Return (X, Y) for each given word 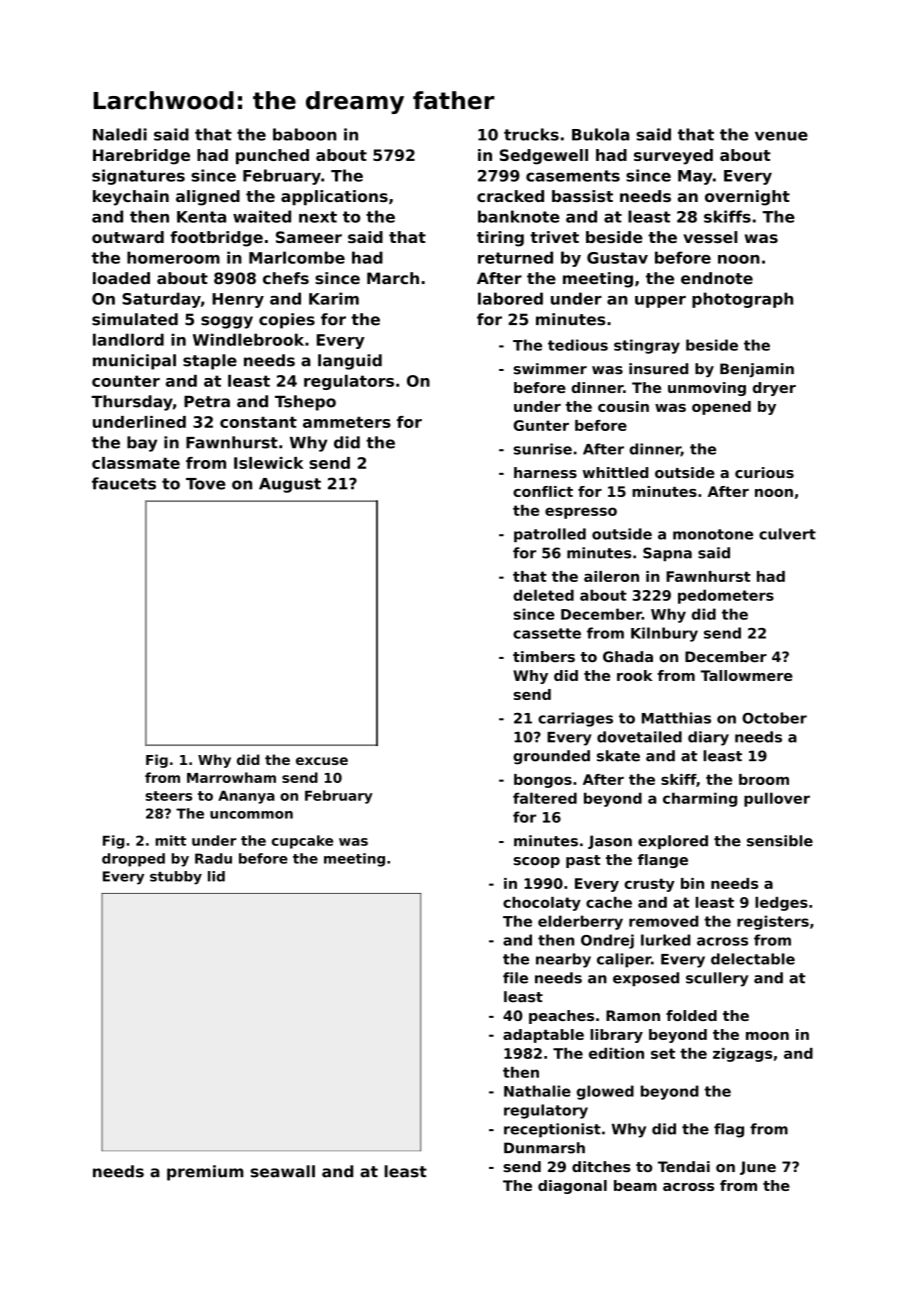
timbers (544, 657)
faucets (124, 483)
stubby (176, 878)
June (758, 1168)
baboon (304, 134)
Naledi (120, 134)
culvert (787, 534)
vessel (710, 237)
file (515, 978)
